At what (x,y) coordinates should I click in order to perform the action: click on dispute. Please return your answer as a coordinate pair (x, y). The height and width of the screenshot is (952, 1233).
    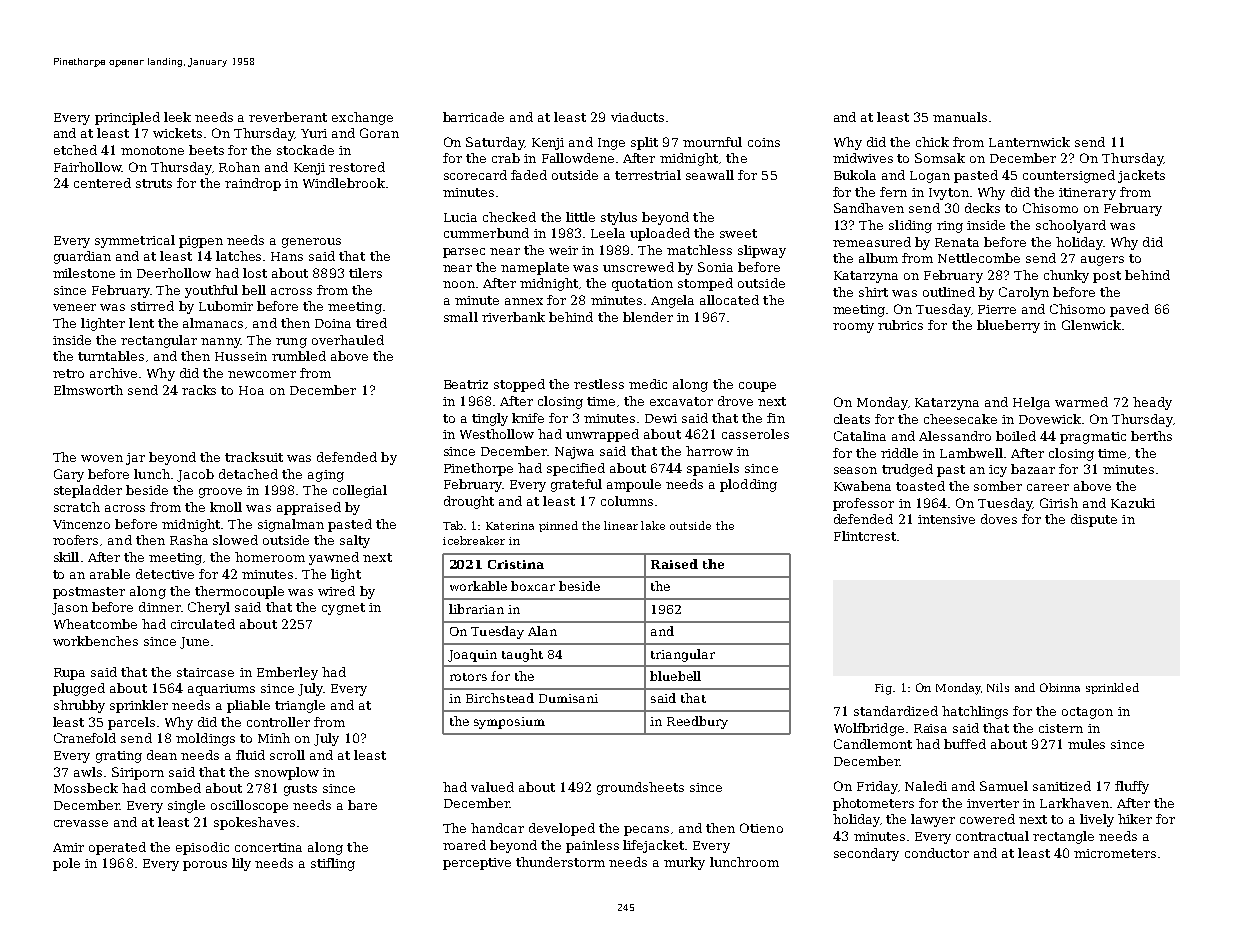
    Looking at the image, I should click on (1094, 520).
